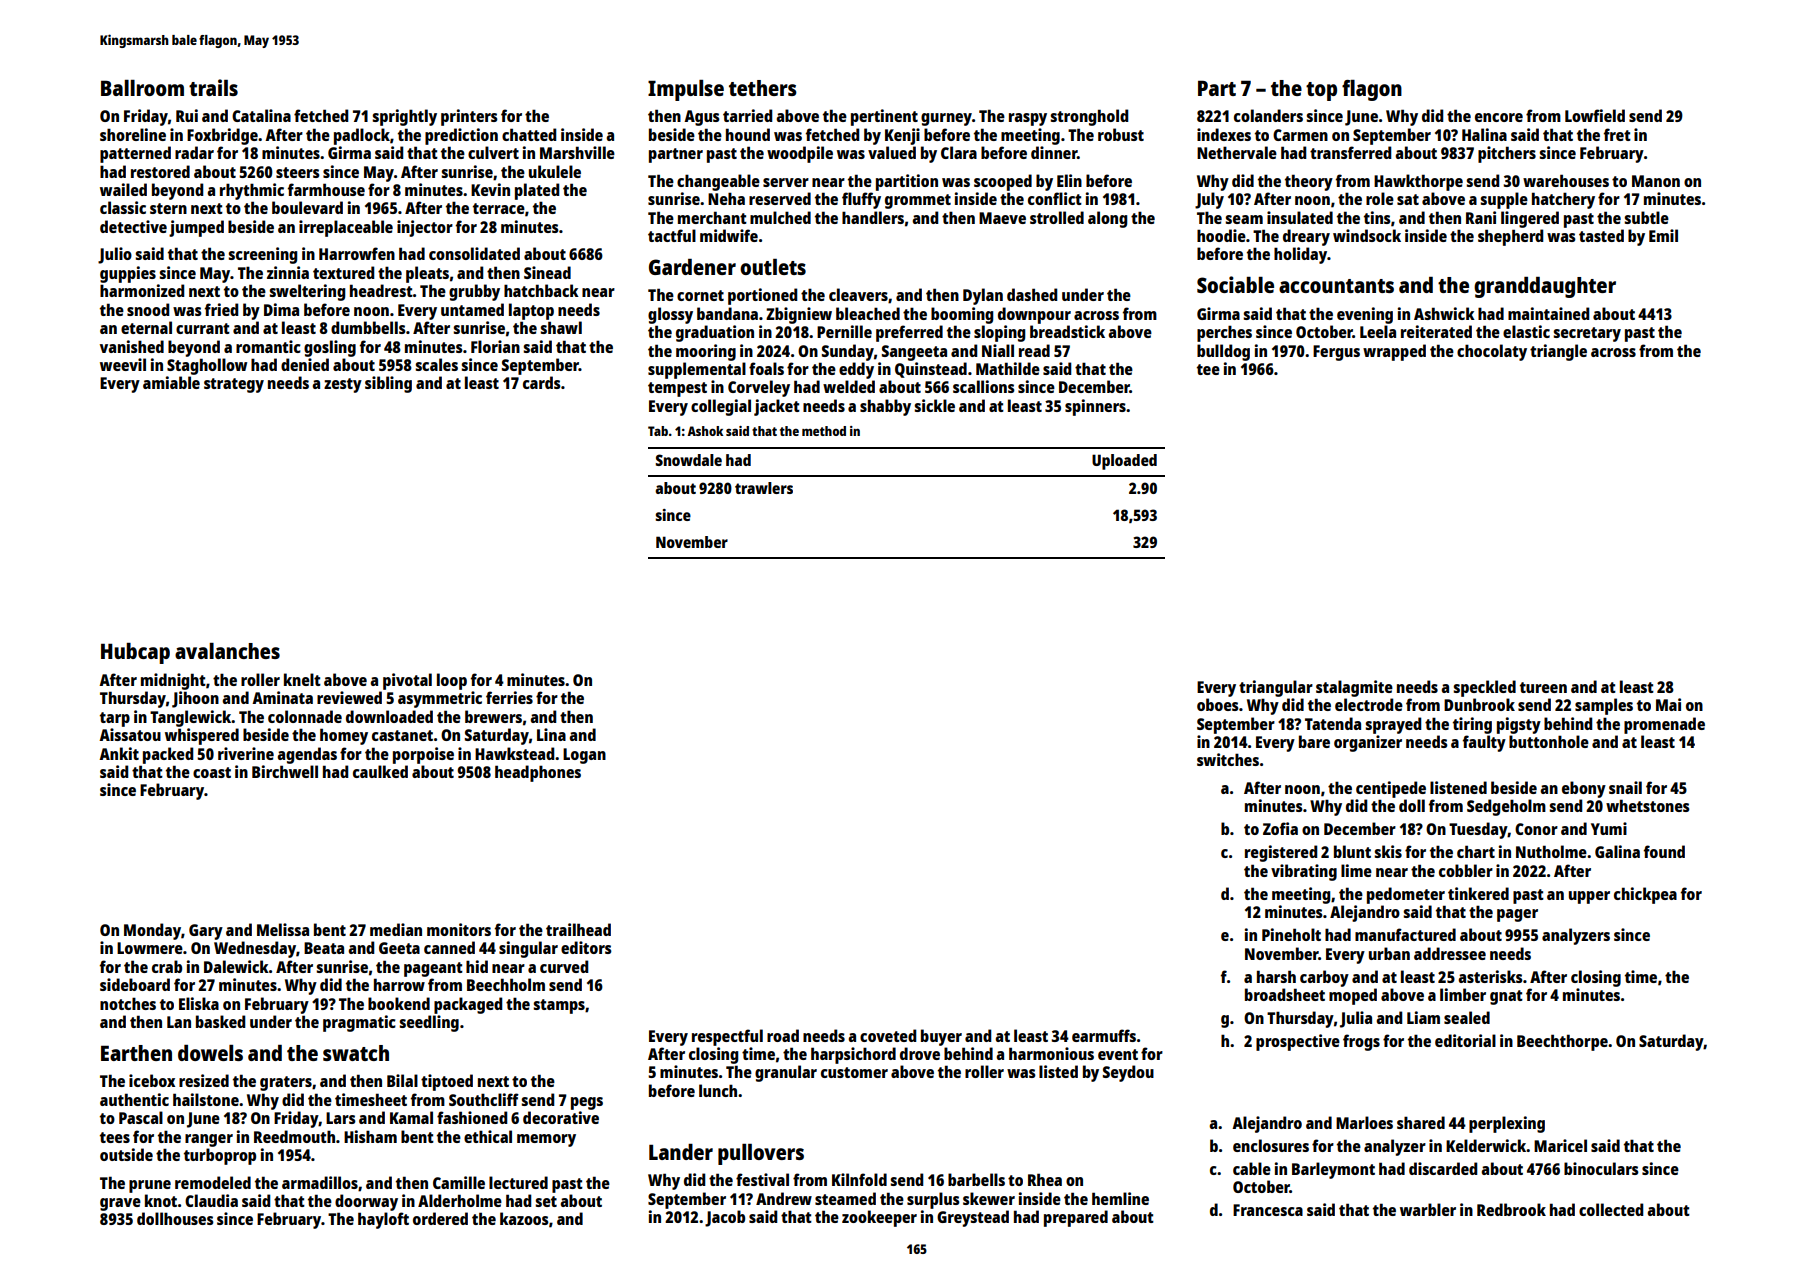 The image size is (1813, 1282). What do you see at coordinates (1595, 115) in the page?
I see `Lowfield` at bounding box center [1595, 115].
